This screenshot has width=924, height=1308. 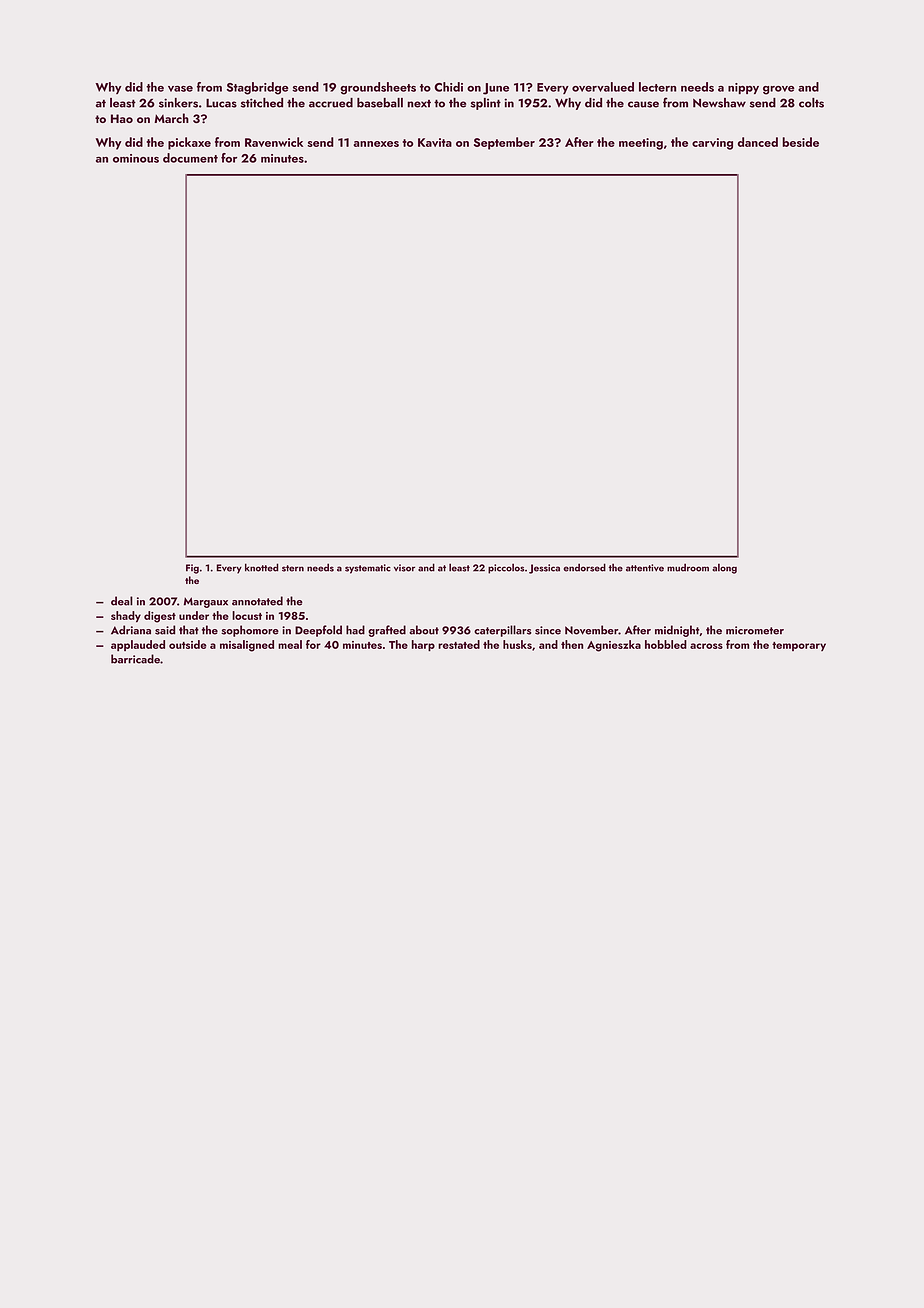 I want to click on beside, so click(x=800, y=142).
